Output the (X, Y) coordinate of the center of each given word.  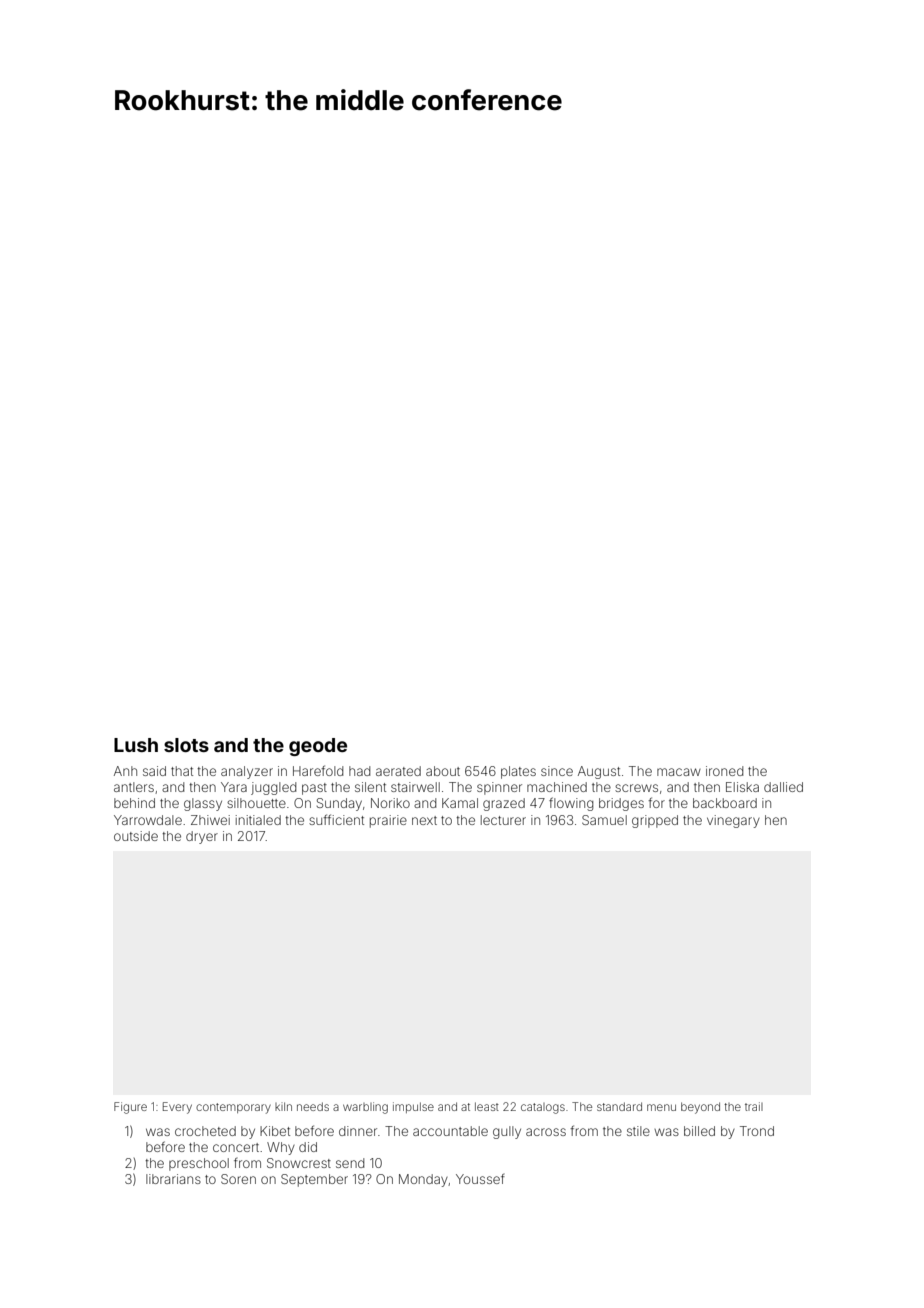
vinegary (733, 821)
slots (186, 745)
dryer (202, 837)
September (314, 1180)
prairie (388, 821)
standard (619, 1106)
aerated (398, 771)
